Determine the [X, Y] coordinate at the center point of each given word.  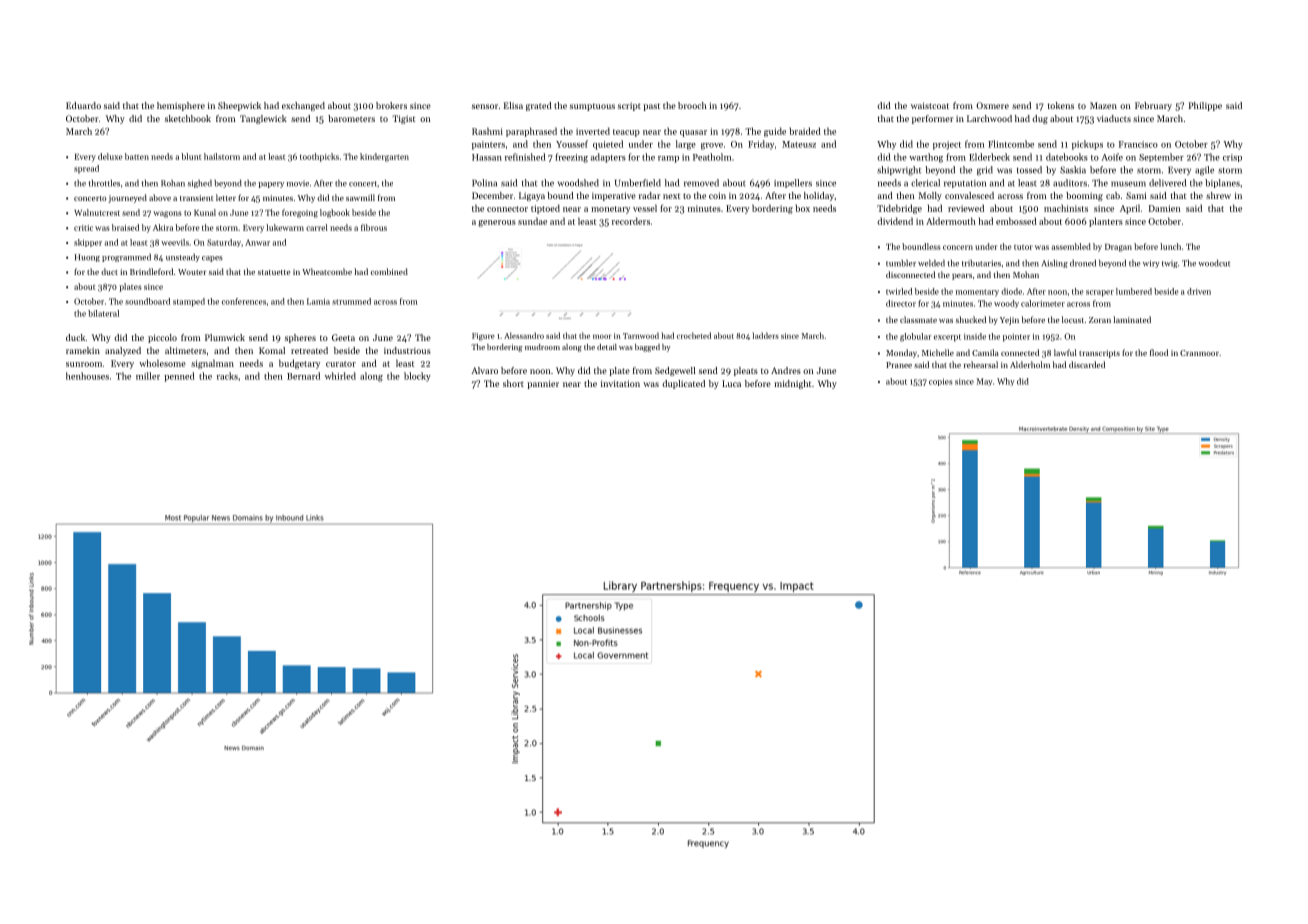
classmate [918, 319]
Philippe [1205, 106]
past [651, 107]
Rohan [173, 183]
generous [497, 223]
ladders [765, 335]
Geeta [343, 337]
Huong [87, 258]
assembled [1071, 246]
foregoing [300, 213]
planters [1106, 222]
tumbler [901, 263]
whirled [340, 376]
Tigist [403, 119]
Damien [1164, 208]
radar [649, 195]
